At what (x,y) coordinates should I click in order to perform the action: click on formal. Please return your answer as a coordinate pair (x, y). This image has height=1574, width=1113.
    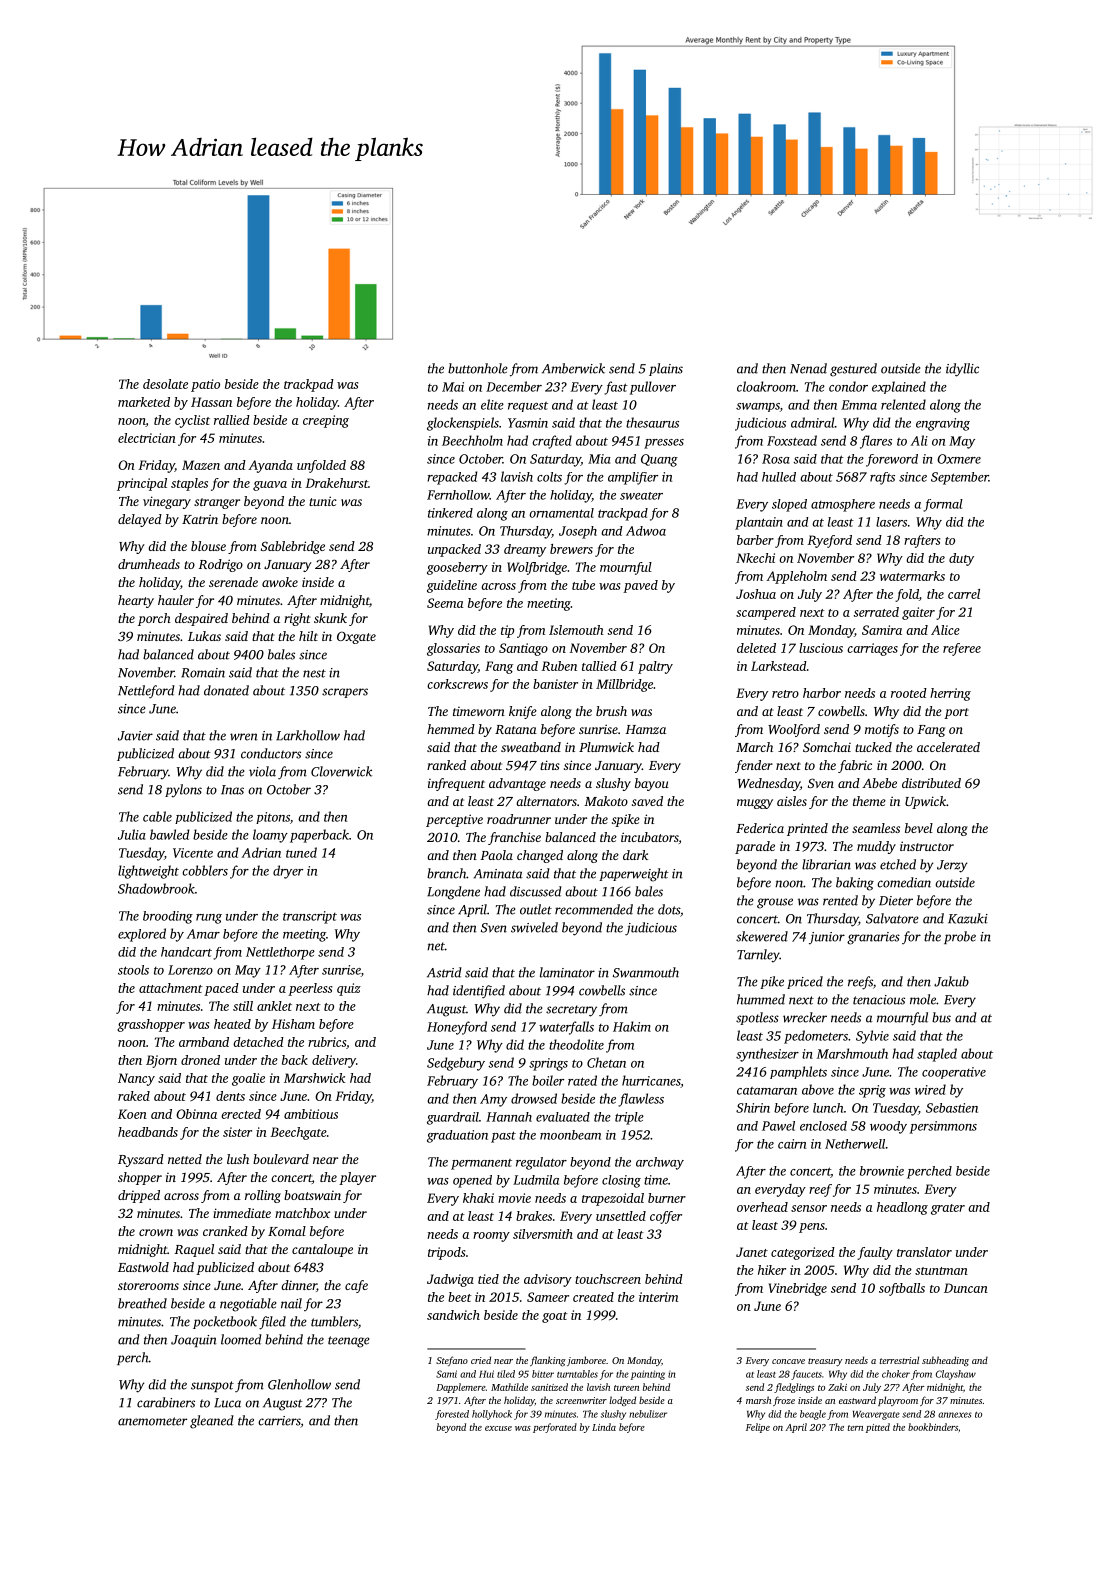
    Looking at the image, I should click on (943, 505).
